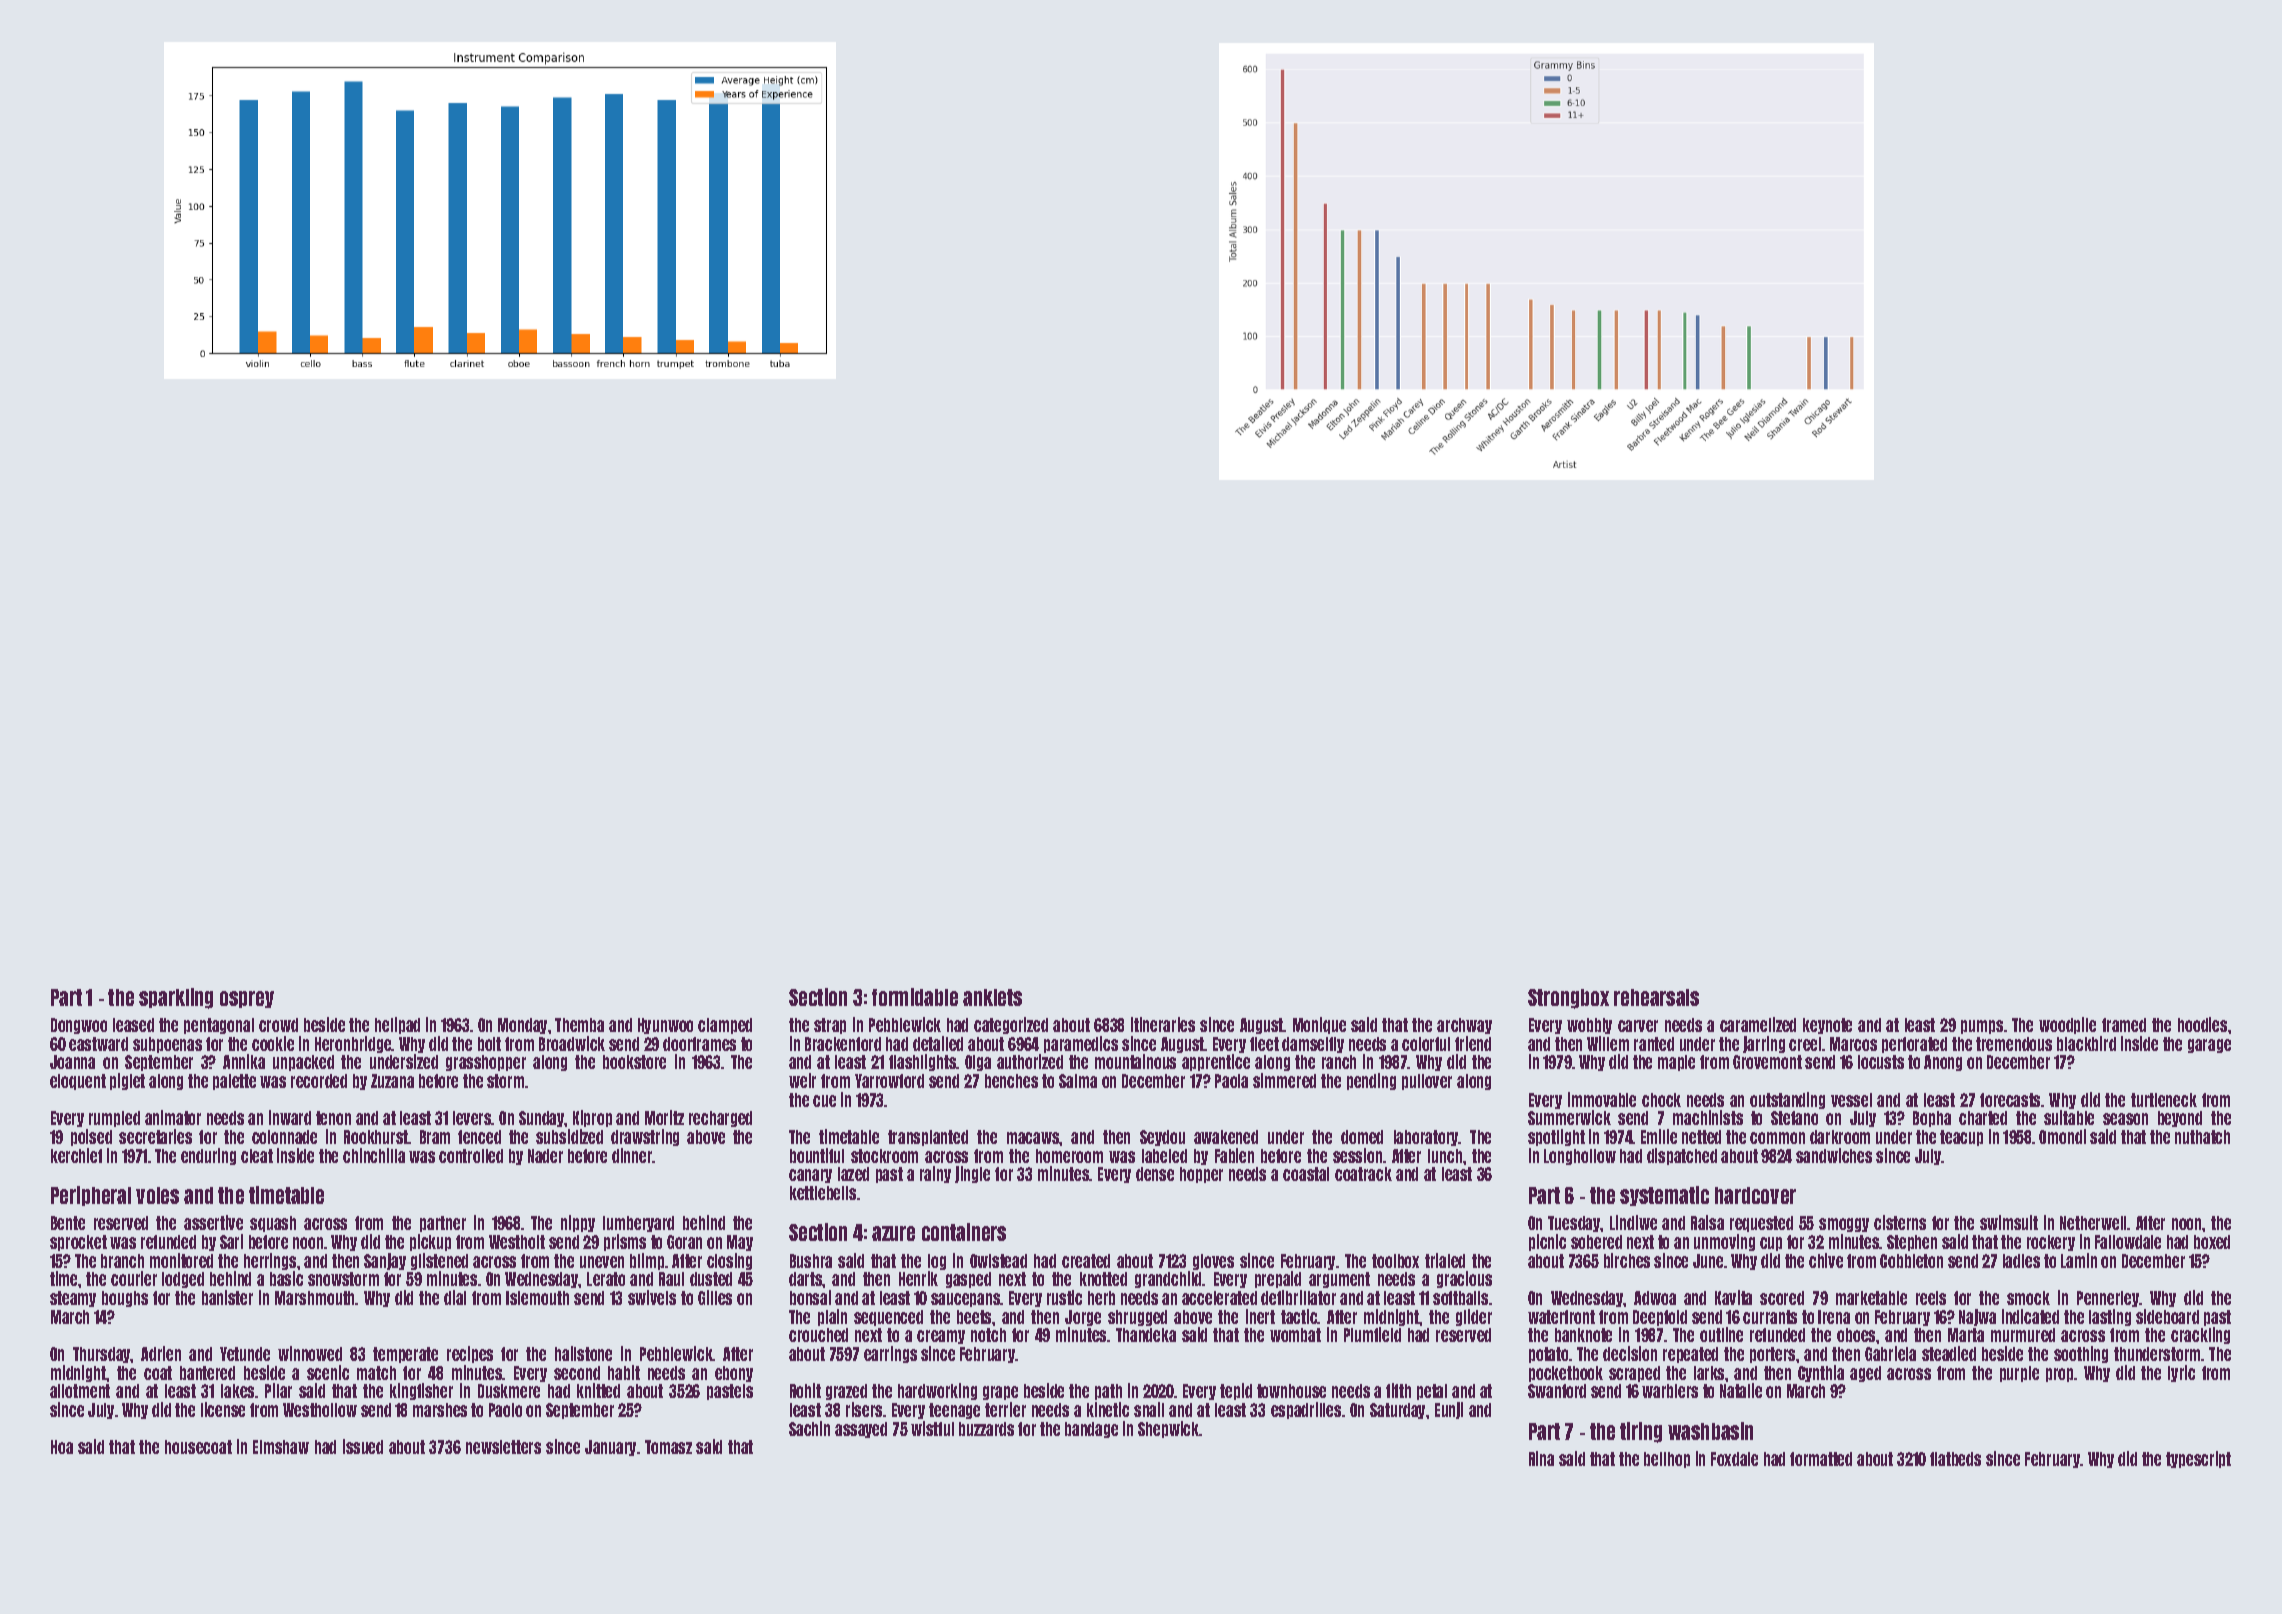 The width and height of the screenshot is (2282, 1614). I want to click on macaws, so click(1033, 1138).
